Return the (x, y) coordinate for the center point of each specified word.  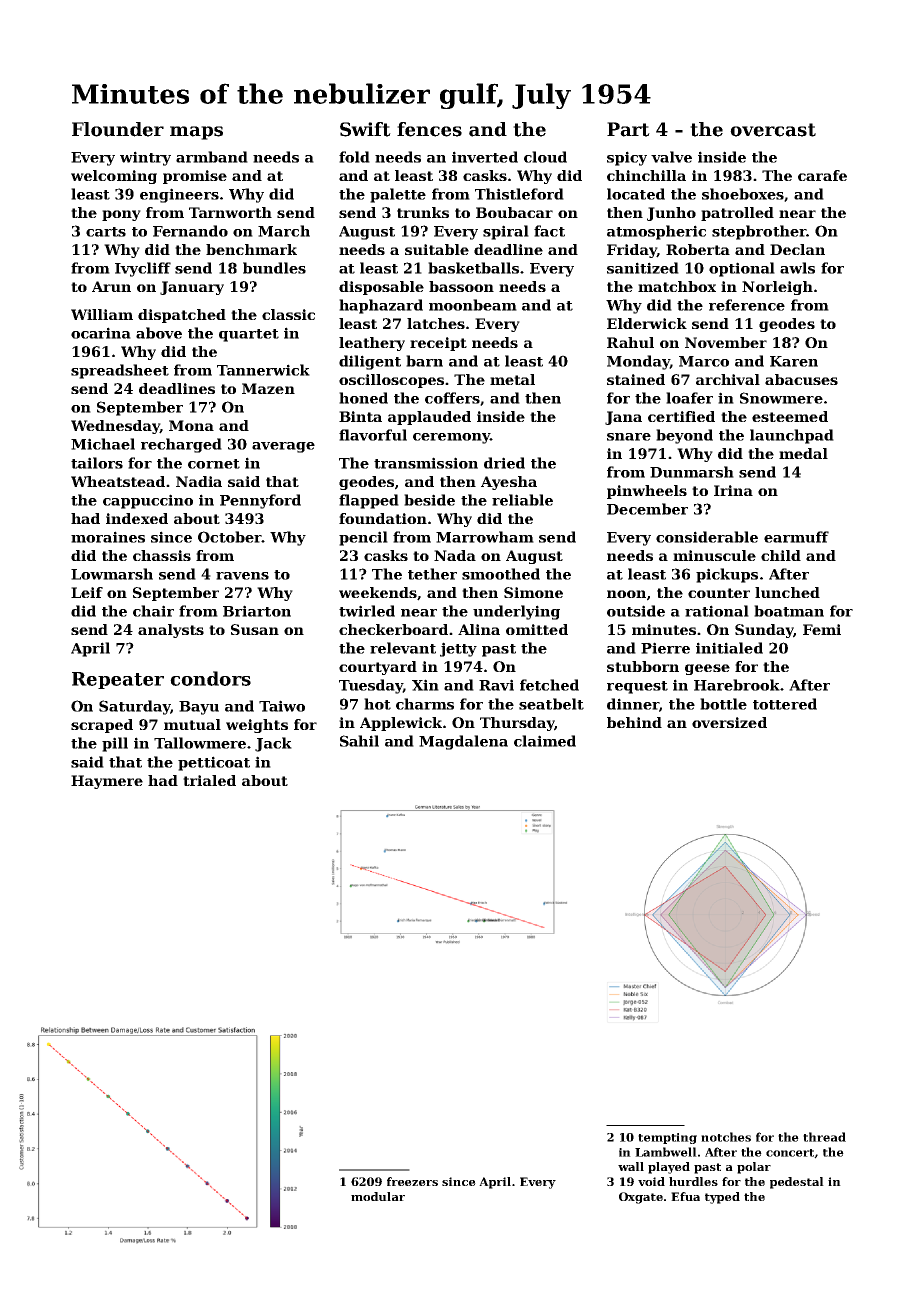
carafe (822, 175)
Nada (455, 555)
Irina (733, 490)
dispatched (182, 316)
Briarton (257, 611)
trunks (423, 212)
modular (378, 1196)
